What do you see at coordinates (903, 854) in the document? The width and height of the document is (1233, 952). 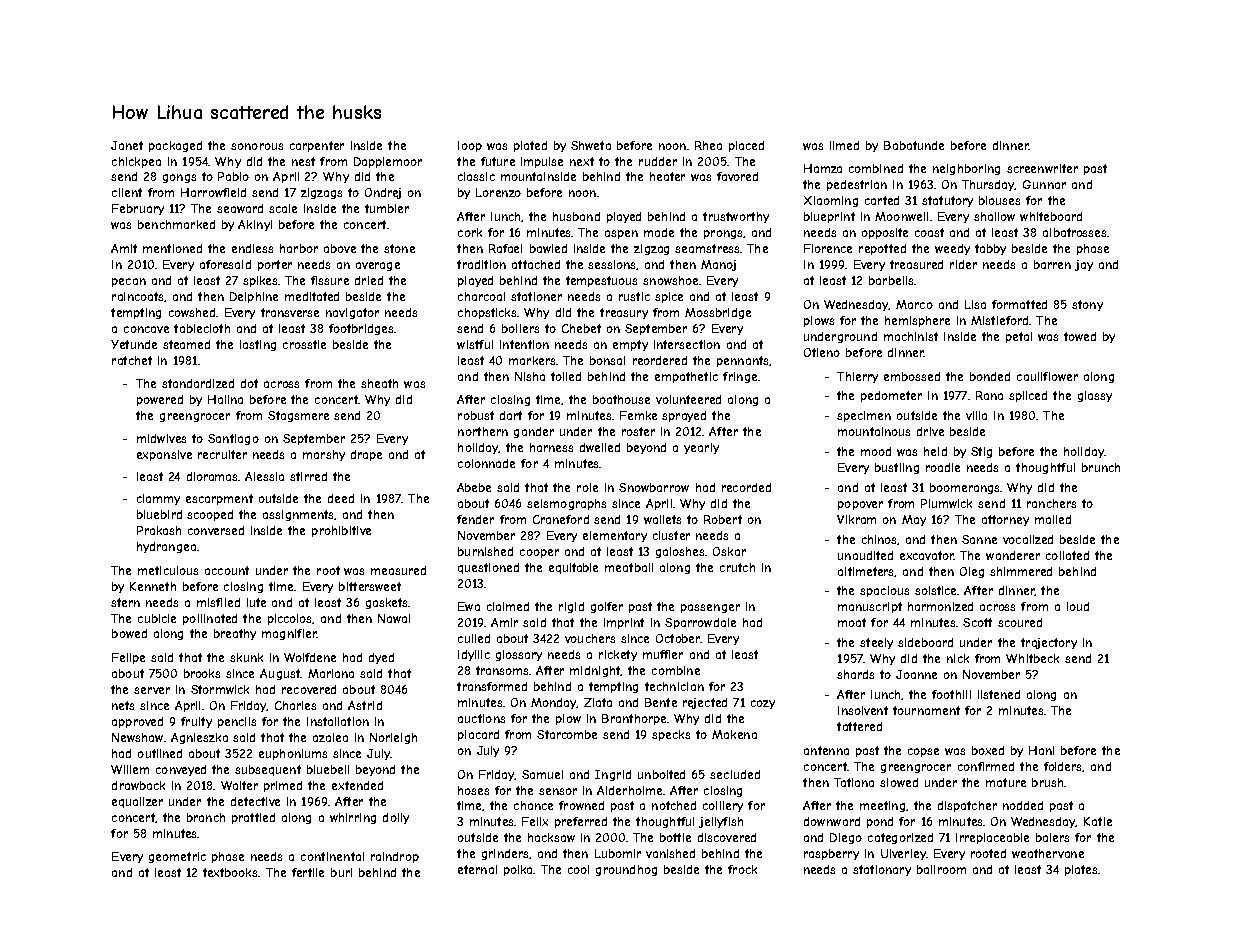 I see `Ulverley` at bounding box center [903, 854].
